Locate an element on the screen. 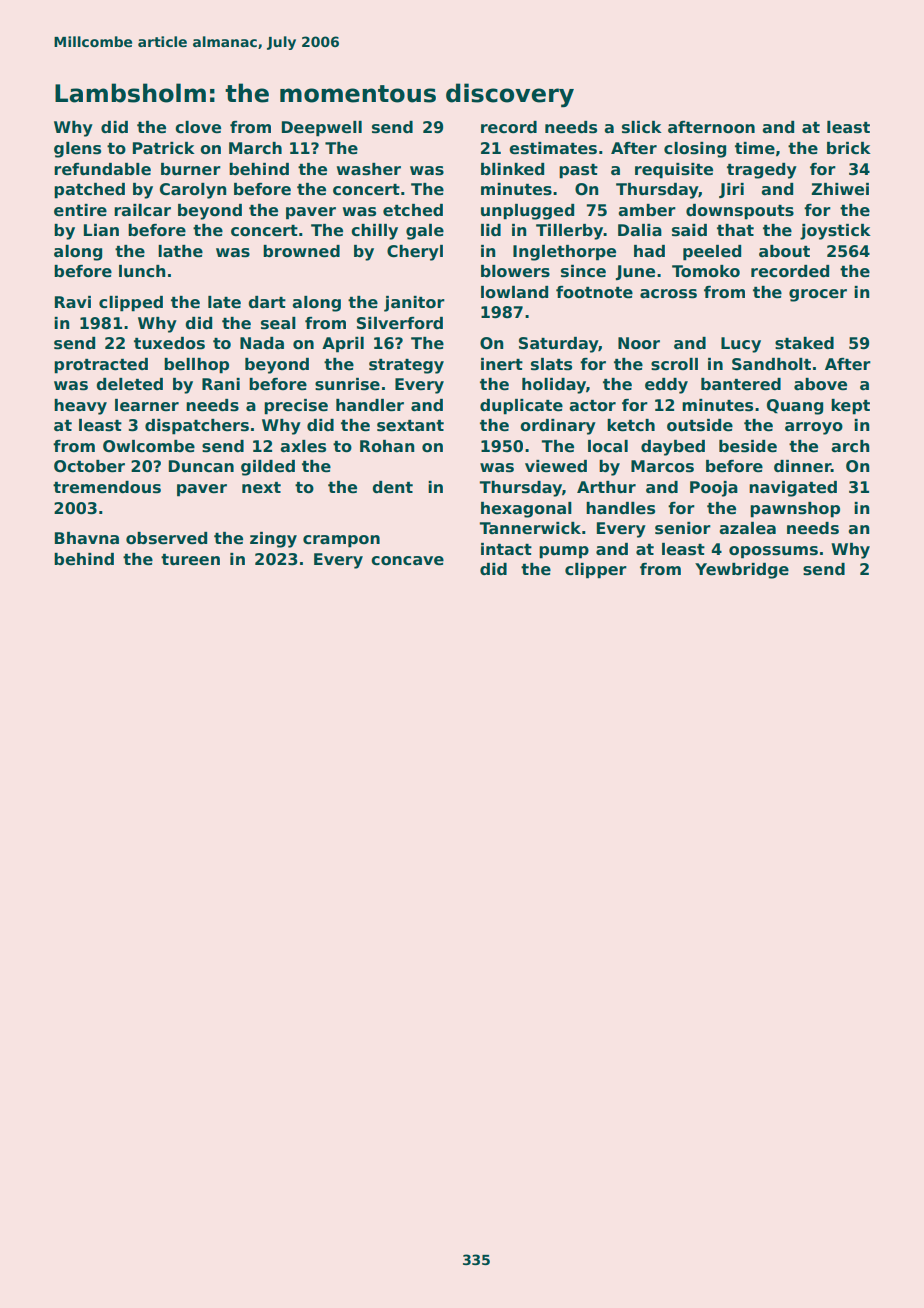 This screenshot has height=1308, width=924. washer is located at coordinates (369, 169).
